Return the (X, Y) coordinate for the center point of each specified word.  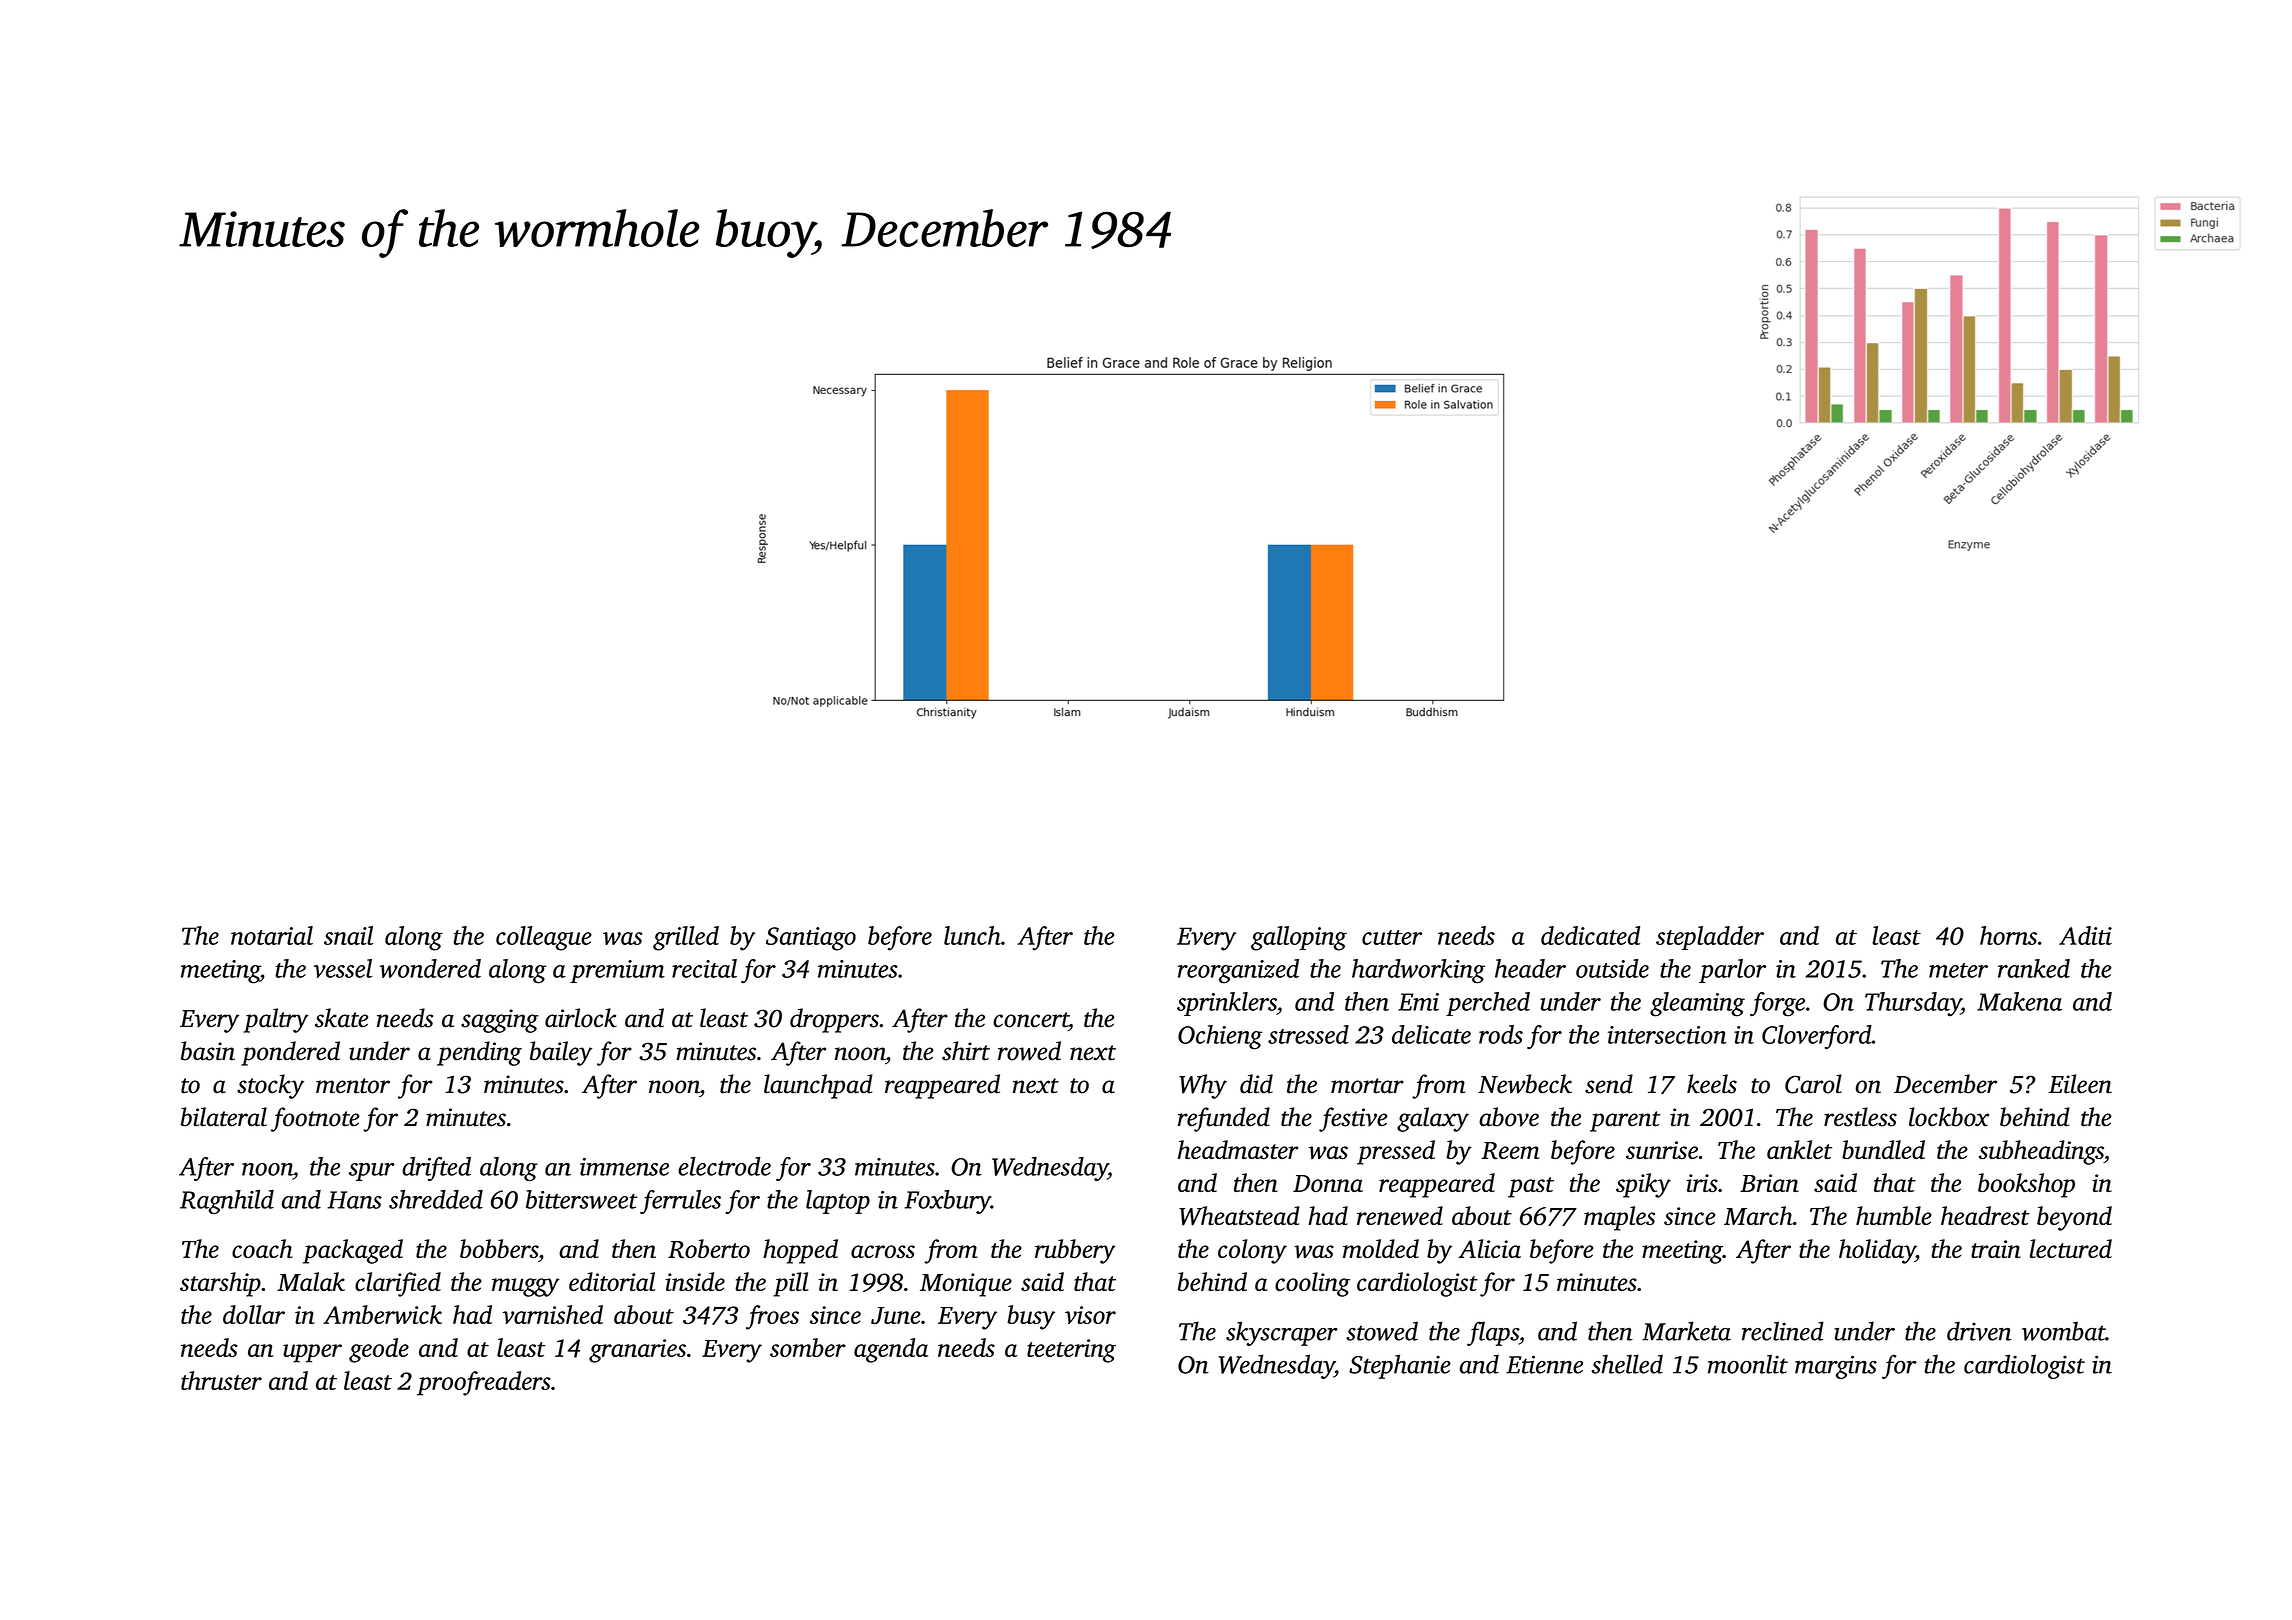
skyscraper (1282, 1333)
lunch (972, 935)
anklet (1799, 1149)
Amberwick (382, 1314)
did (1256, 1084)
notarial (272, 935)
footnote (315, 1119)
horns (2008, 935)
